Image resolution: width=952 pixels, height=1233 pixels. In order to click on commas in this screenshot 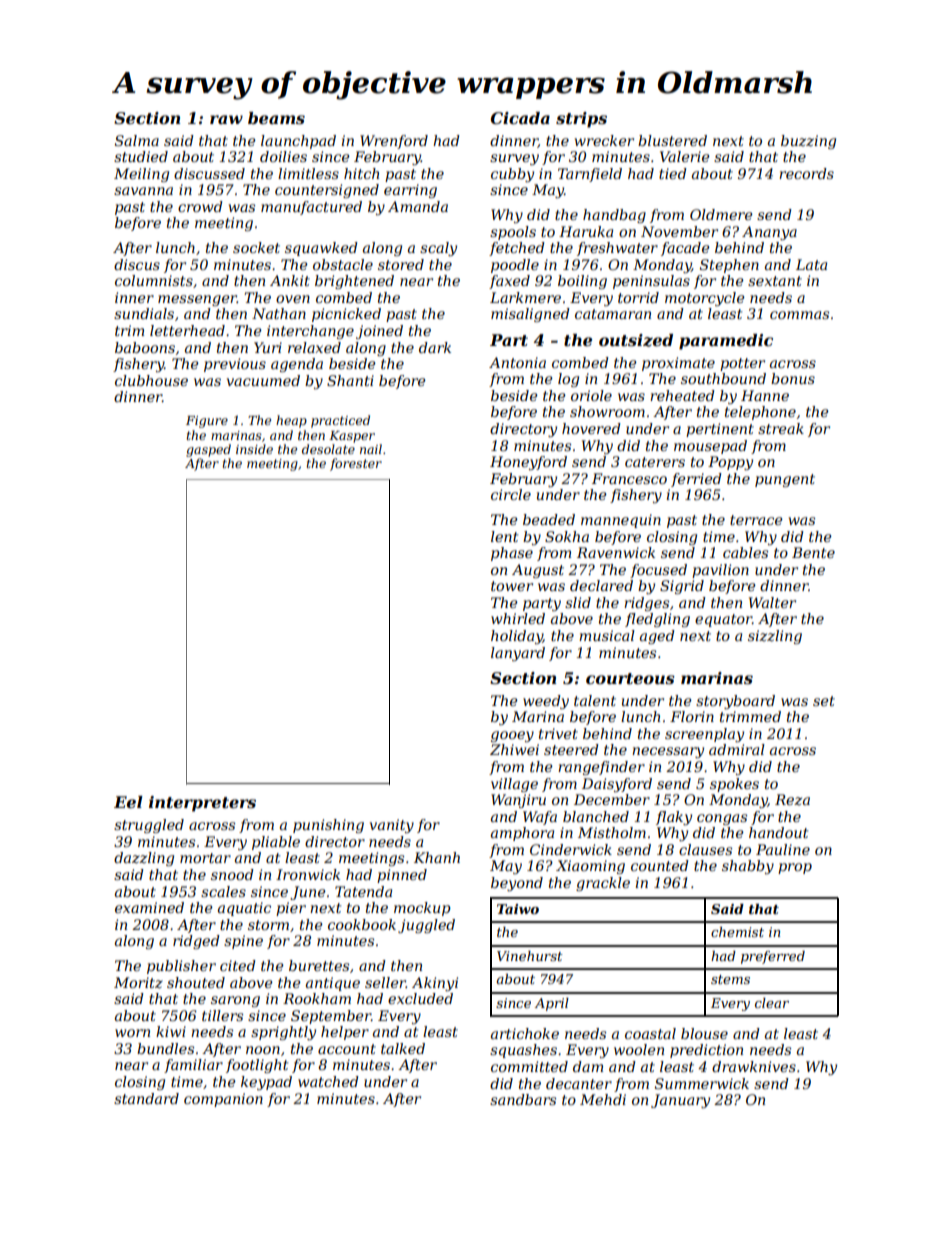, I will do `click(799, 315)`.
